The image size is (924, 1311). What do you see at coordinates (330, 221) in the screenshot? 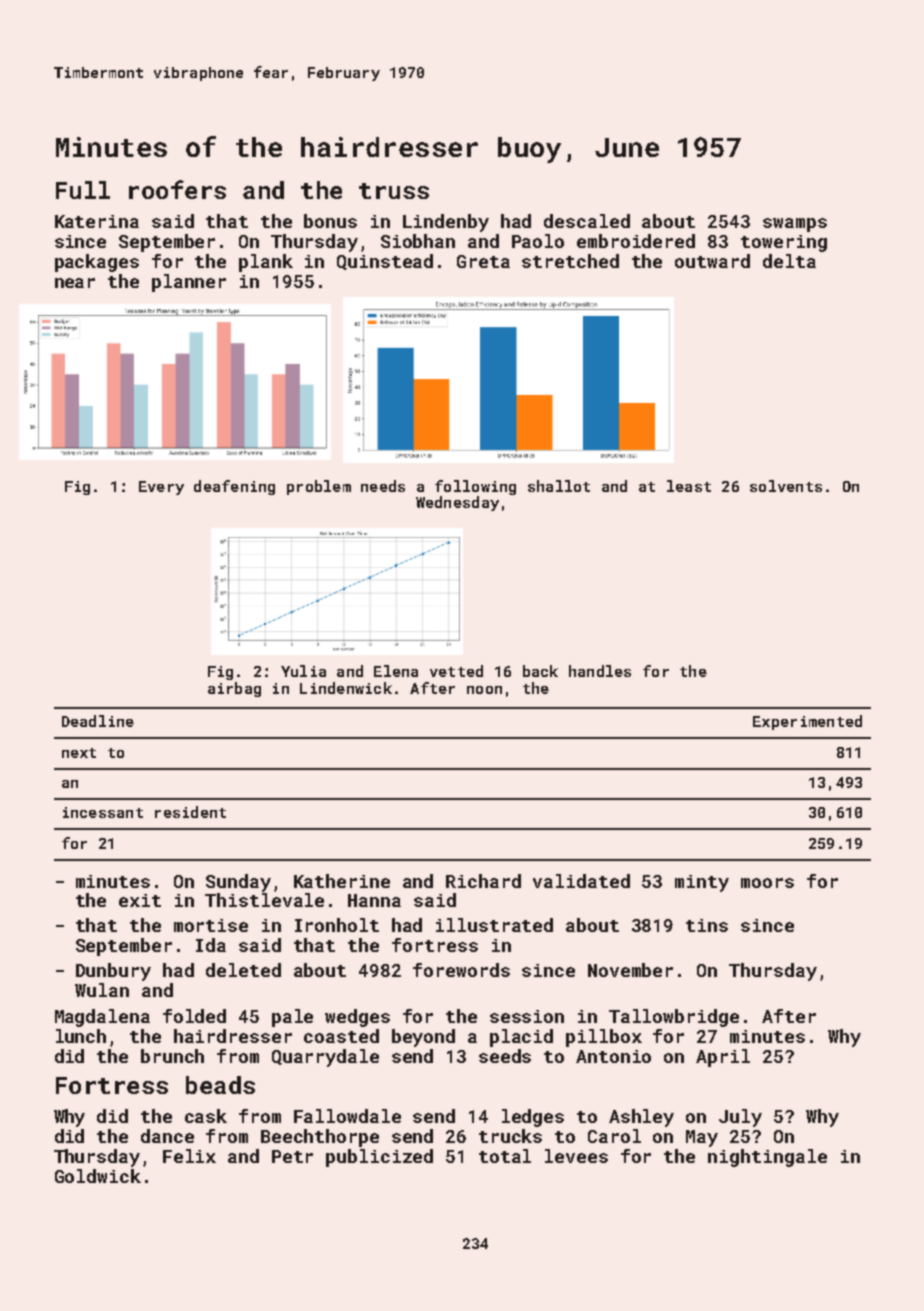
I see `bonus` at bounding box center [330, 221].
